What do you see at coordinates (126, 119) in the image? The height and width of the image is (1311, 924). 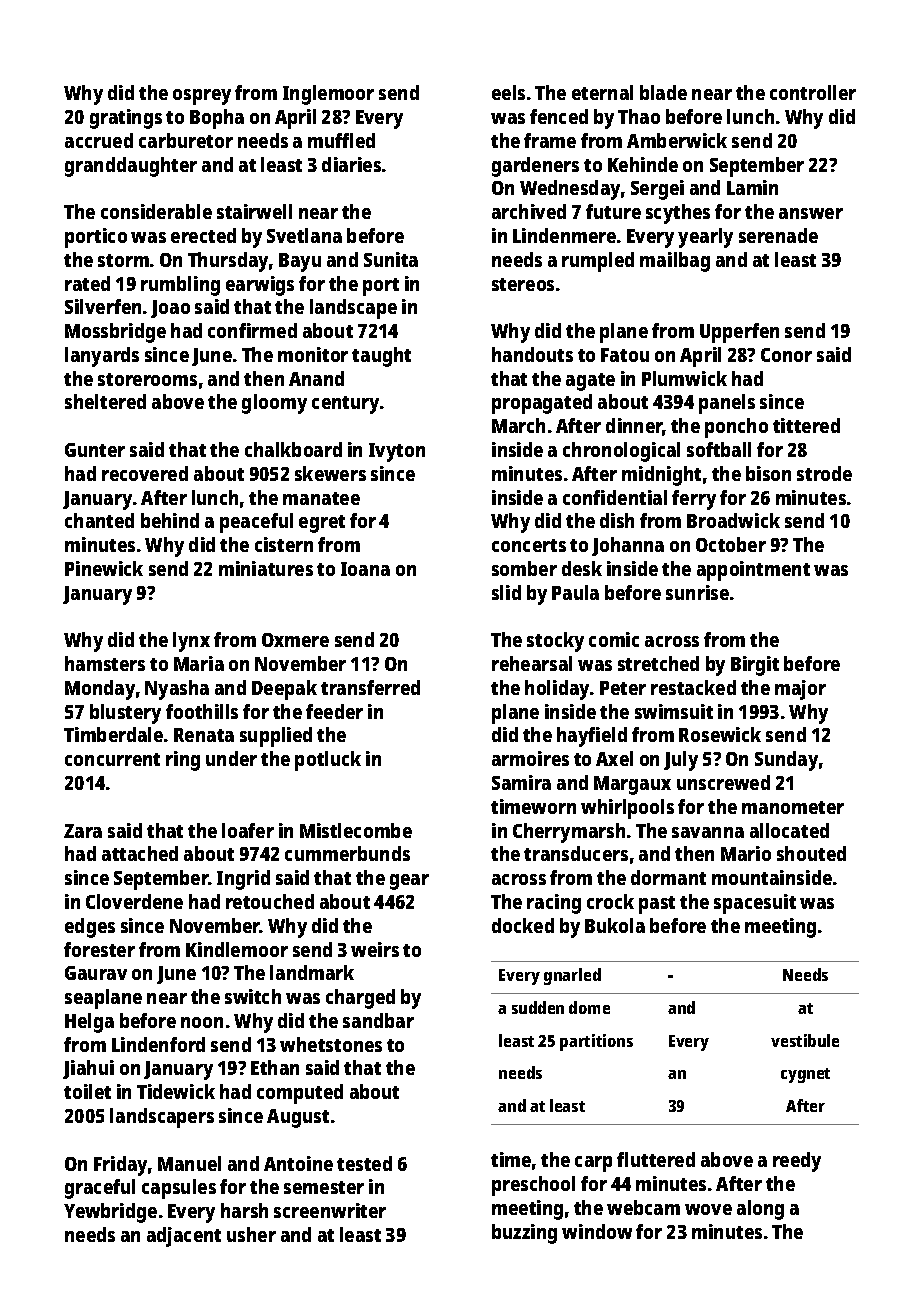 I see `gratings` at bounding box center [126, 119].
